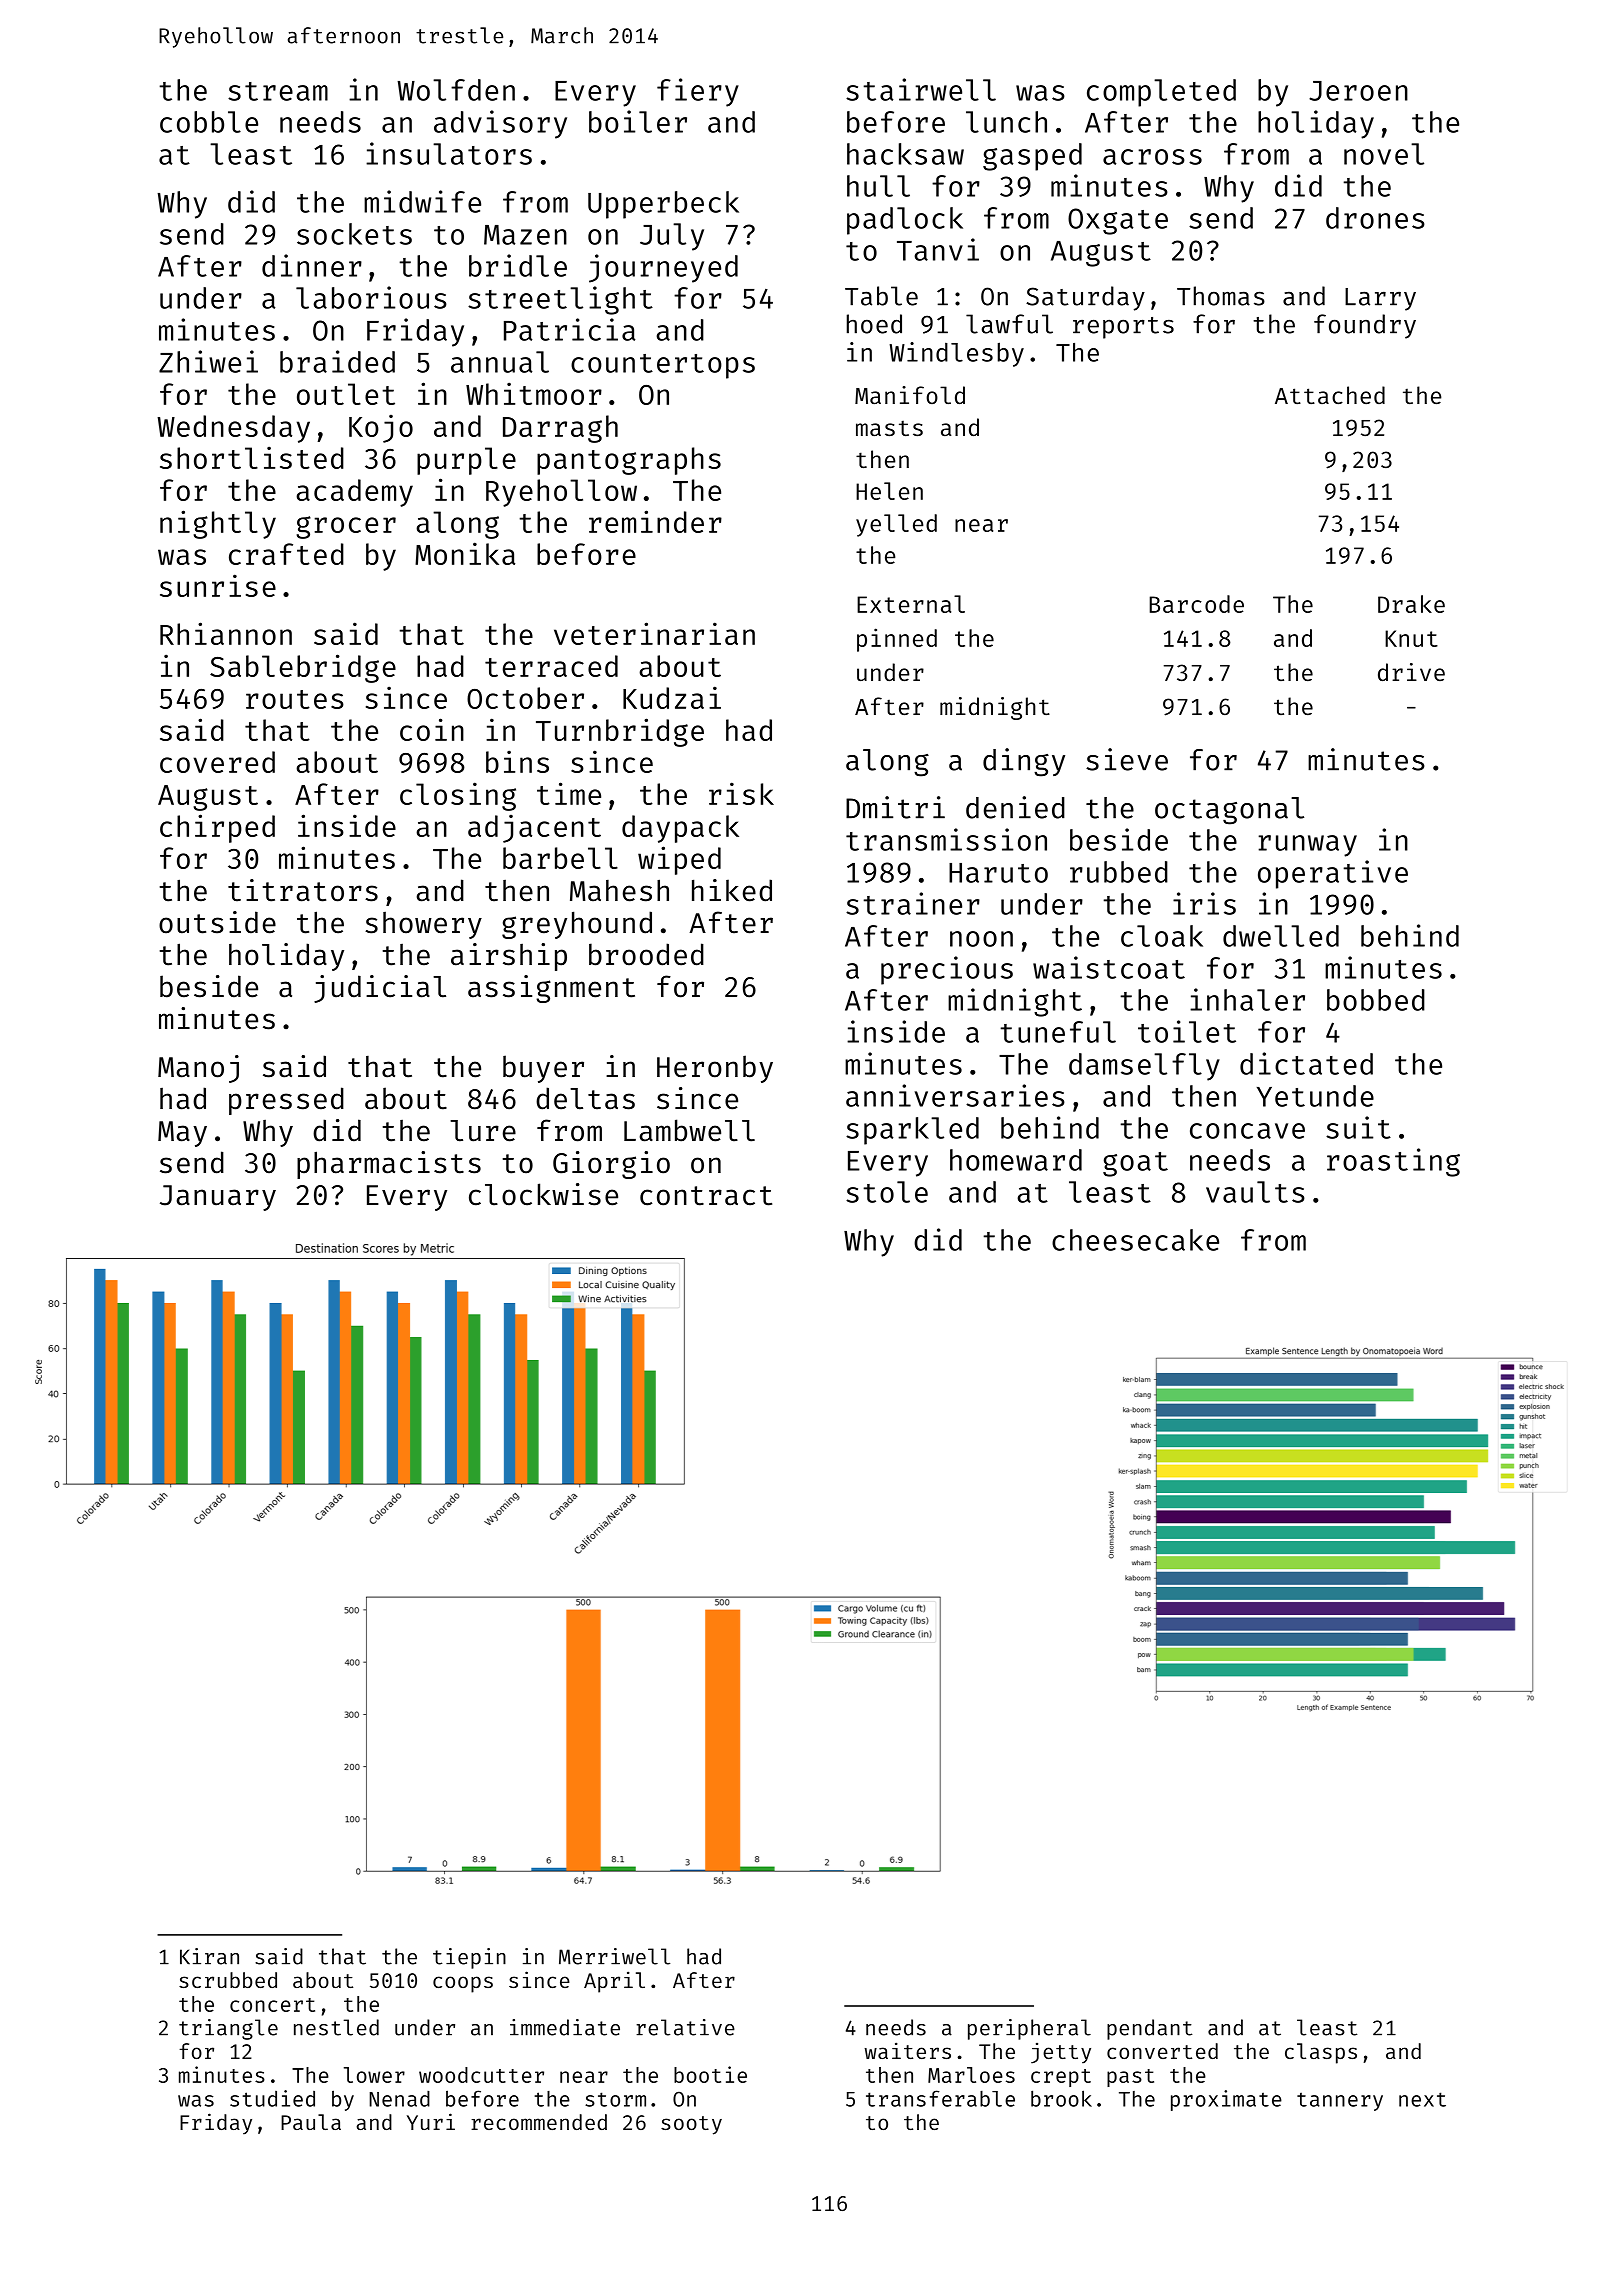 Image resolution: width=1620 pixels, height=2292 pixels. Describe the element at coordinates (947, 970) in the screenshot. I see `precious` at that location.
